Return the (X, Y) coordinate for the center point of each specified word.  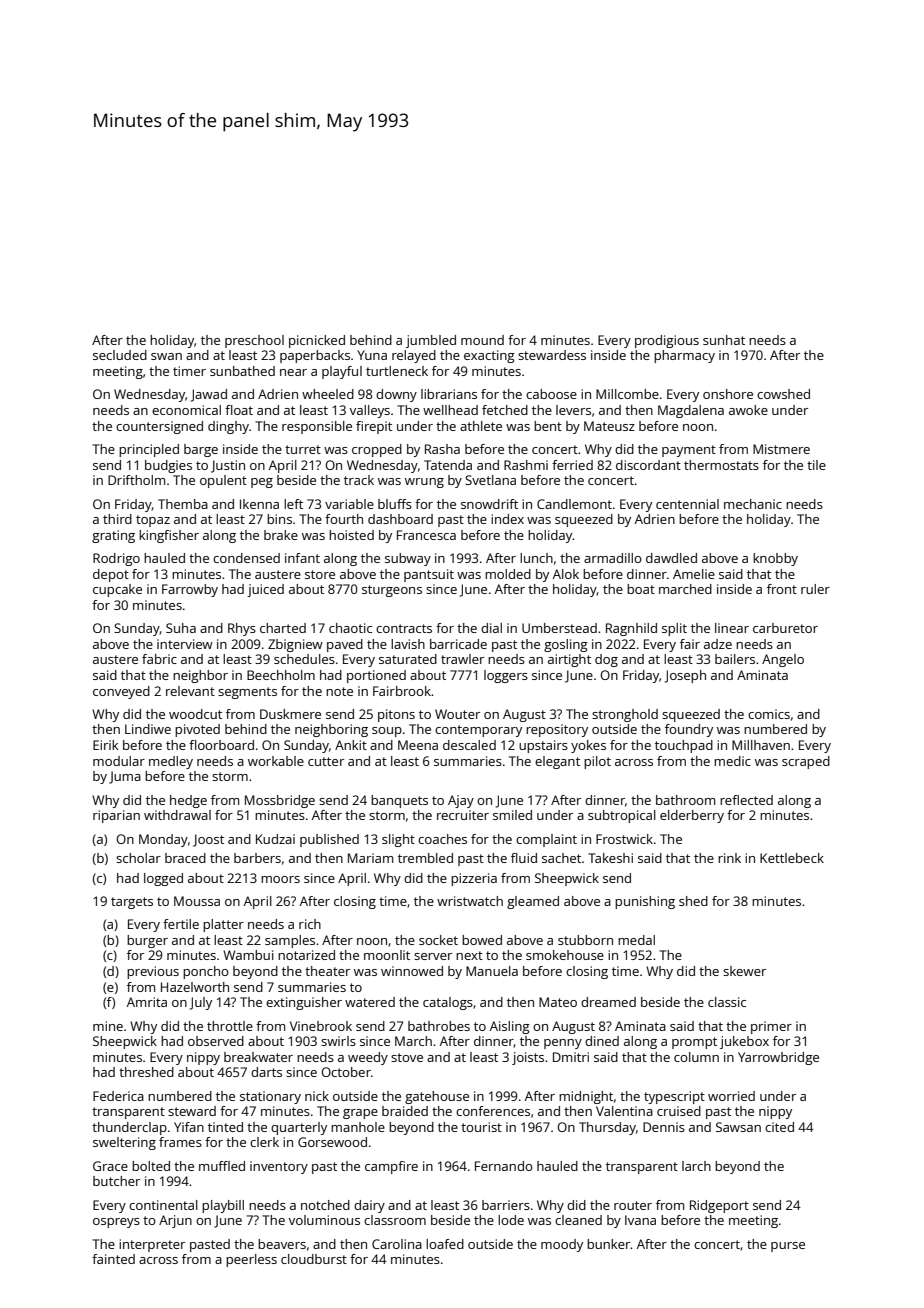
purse (788, 1247)
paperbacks (315, 356)
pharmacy (684, 356)
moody (562, 1245)
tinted (225, 1127)
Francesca (426, 535)
